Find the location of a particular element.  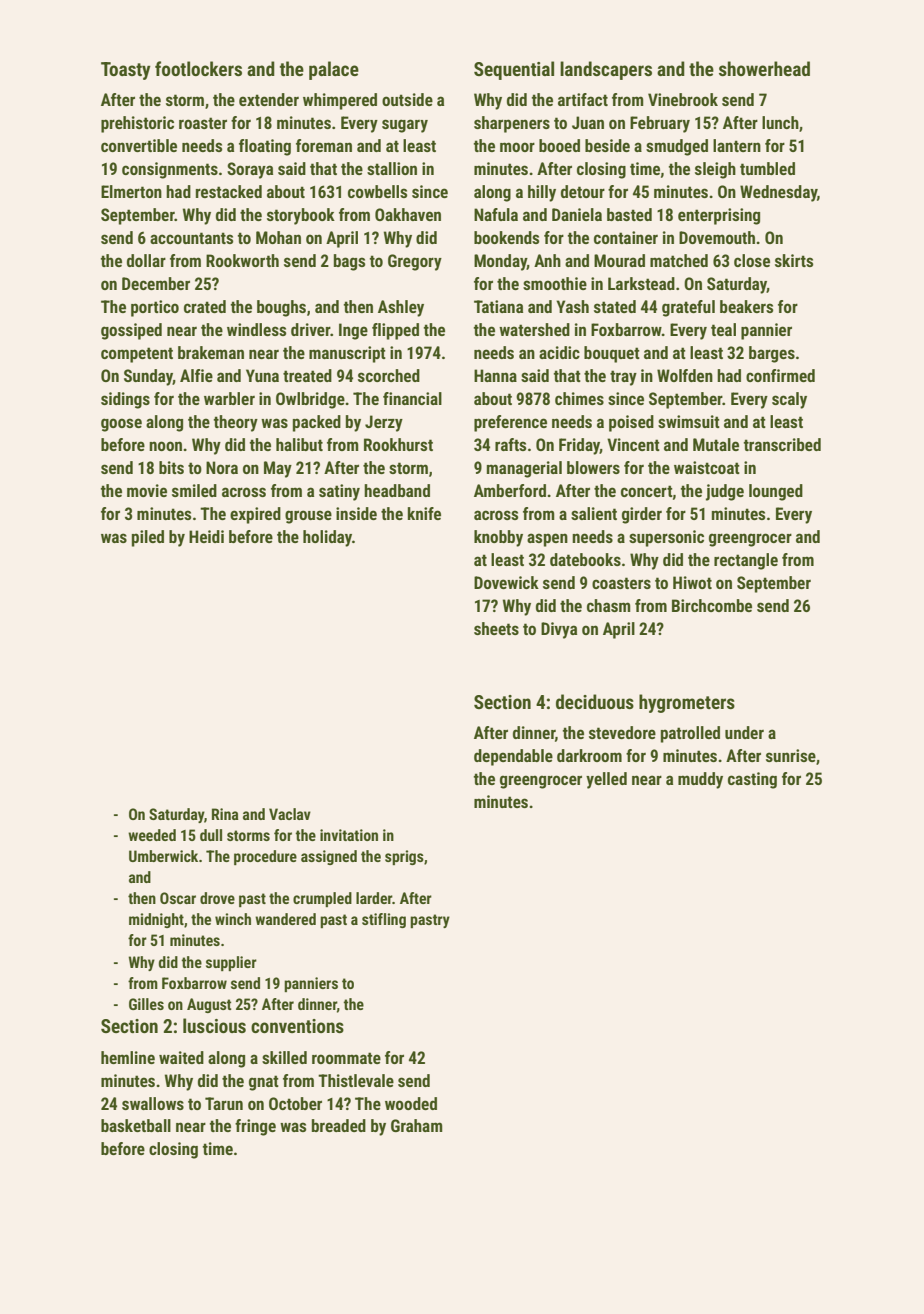

Toasty is located at coordinates (126, 71).
